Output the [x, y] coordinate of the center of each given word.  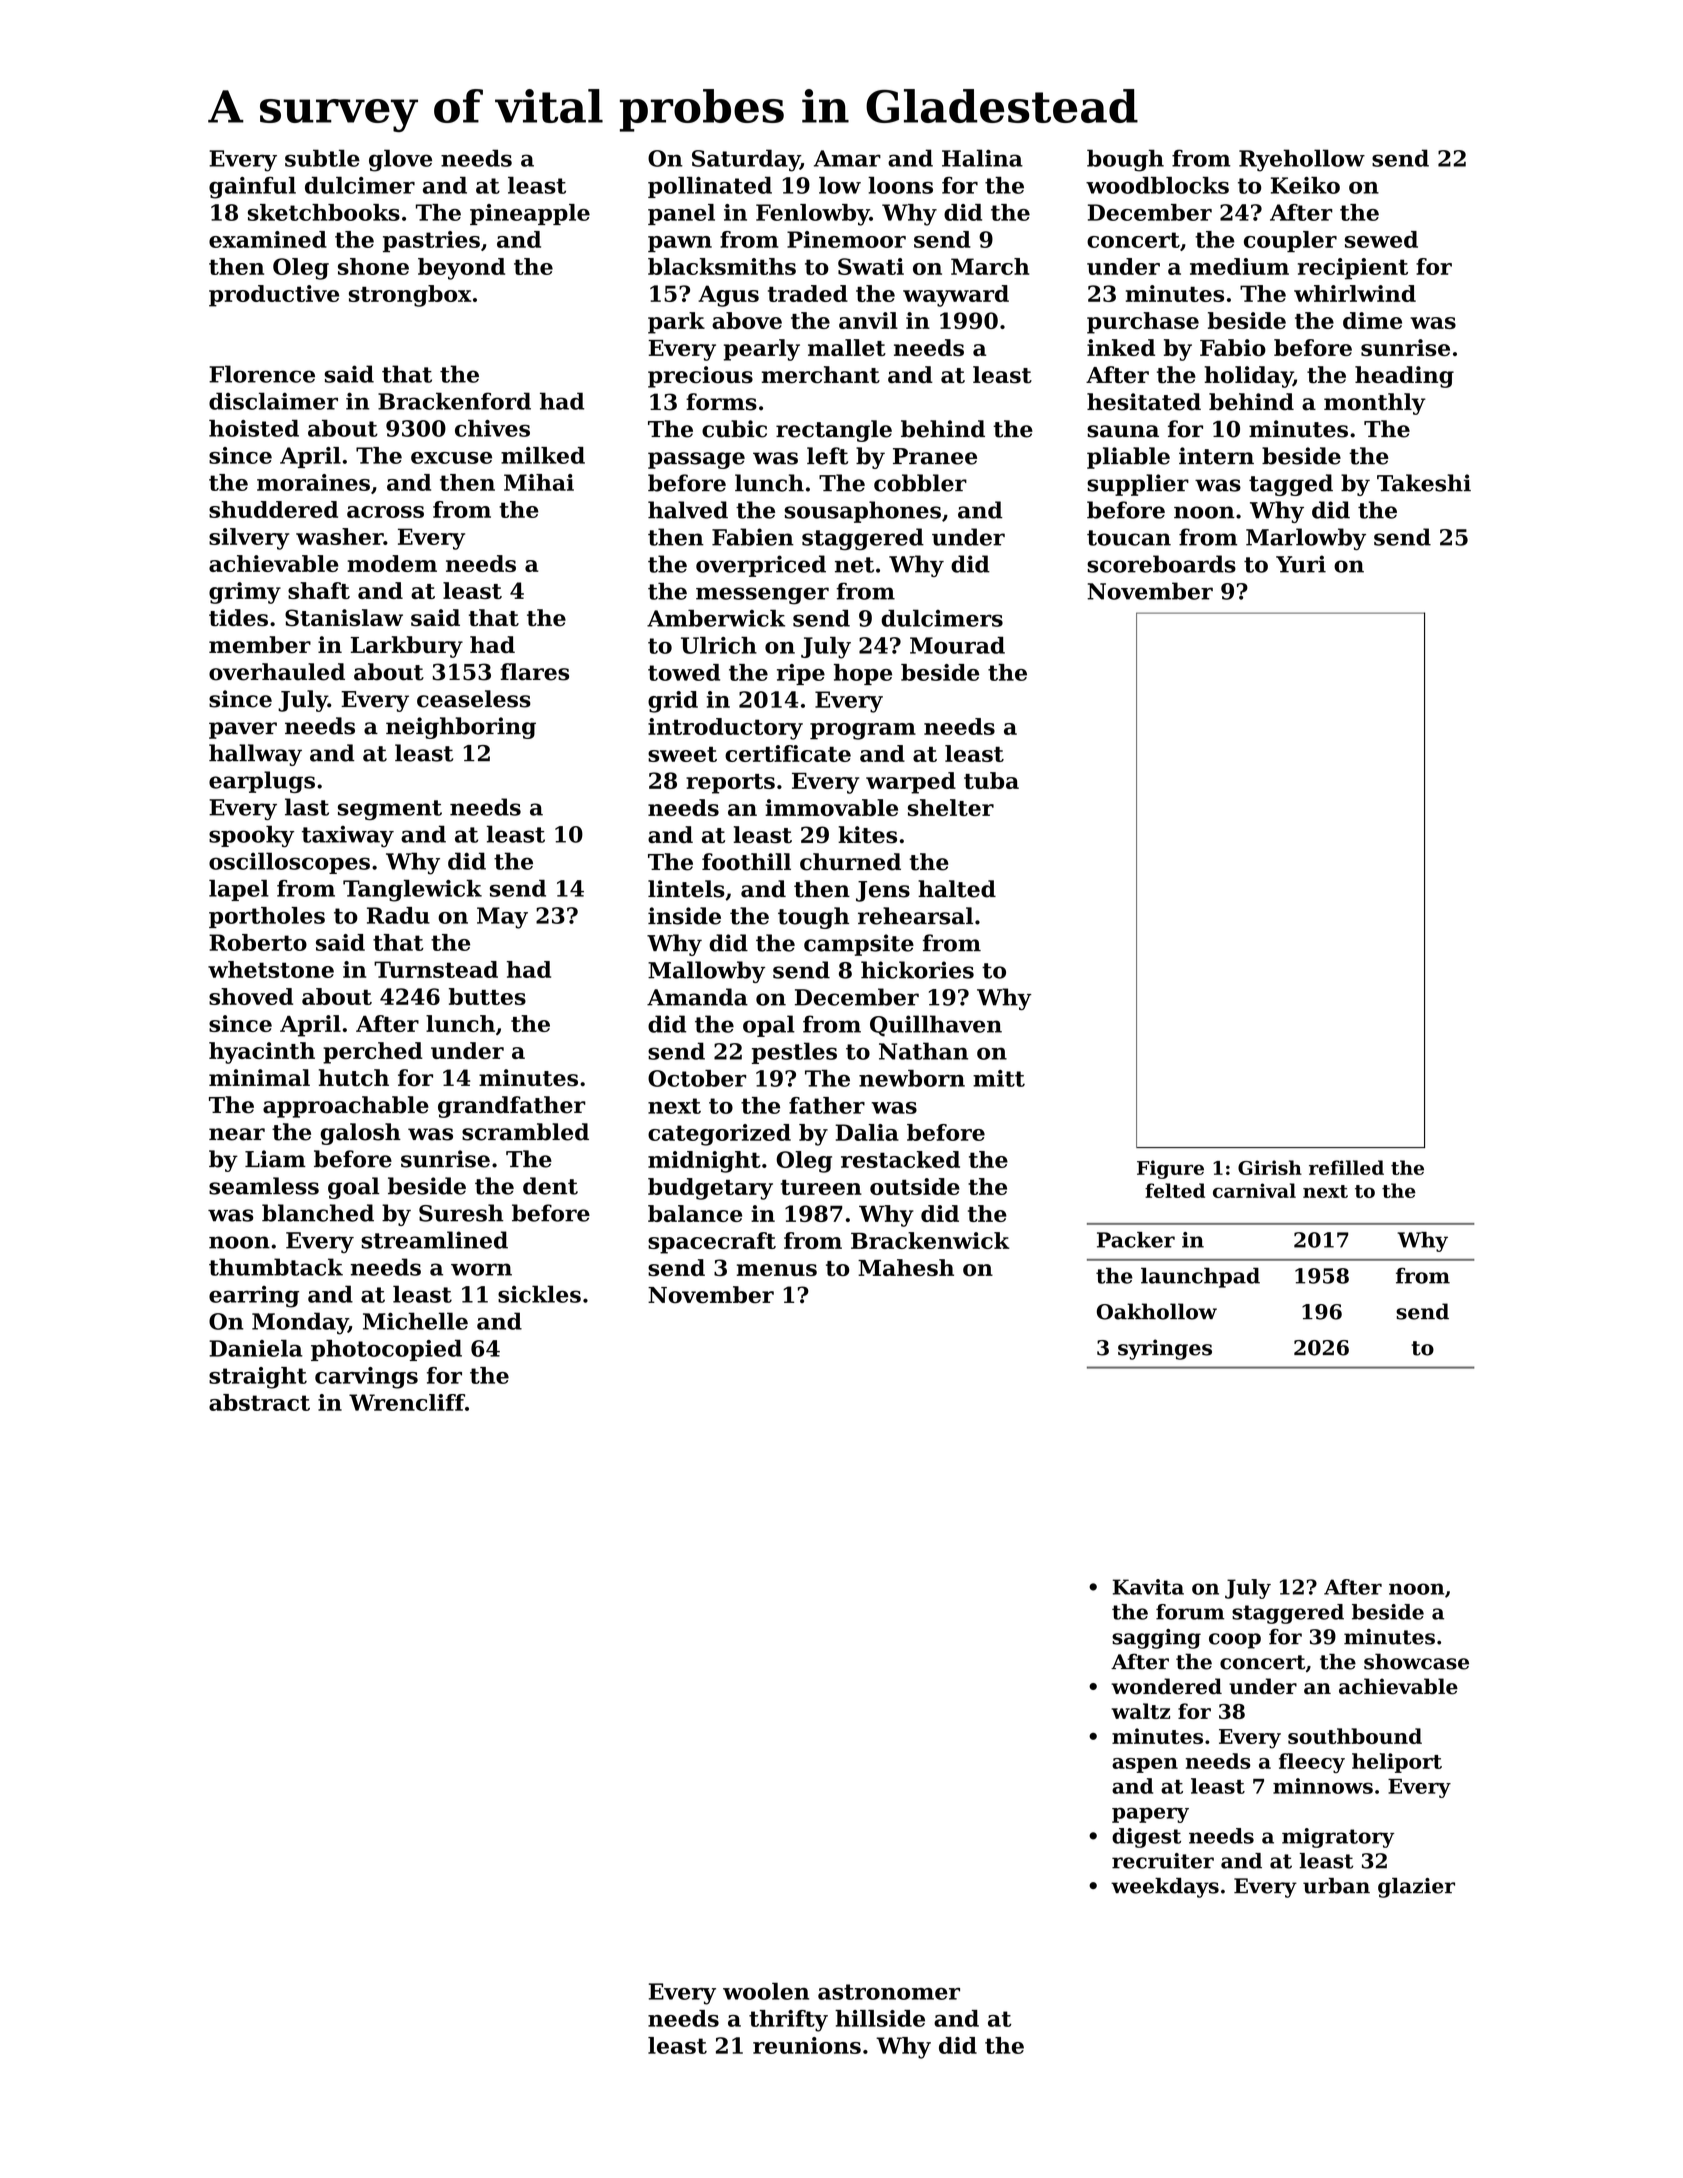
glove [400, 160]
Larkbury [407, 647]
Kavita [1148, 1587]
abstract [259, 1402]
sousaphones [863, 512]
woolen [766, 1991]
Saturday [746, 160]
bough [1125, 160]
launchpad [1200, 1277]
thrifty [788, 2021]
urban [1336, 1886]
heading [1404, 377]
